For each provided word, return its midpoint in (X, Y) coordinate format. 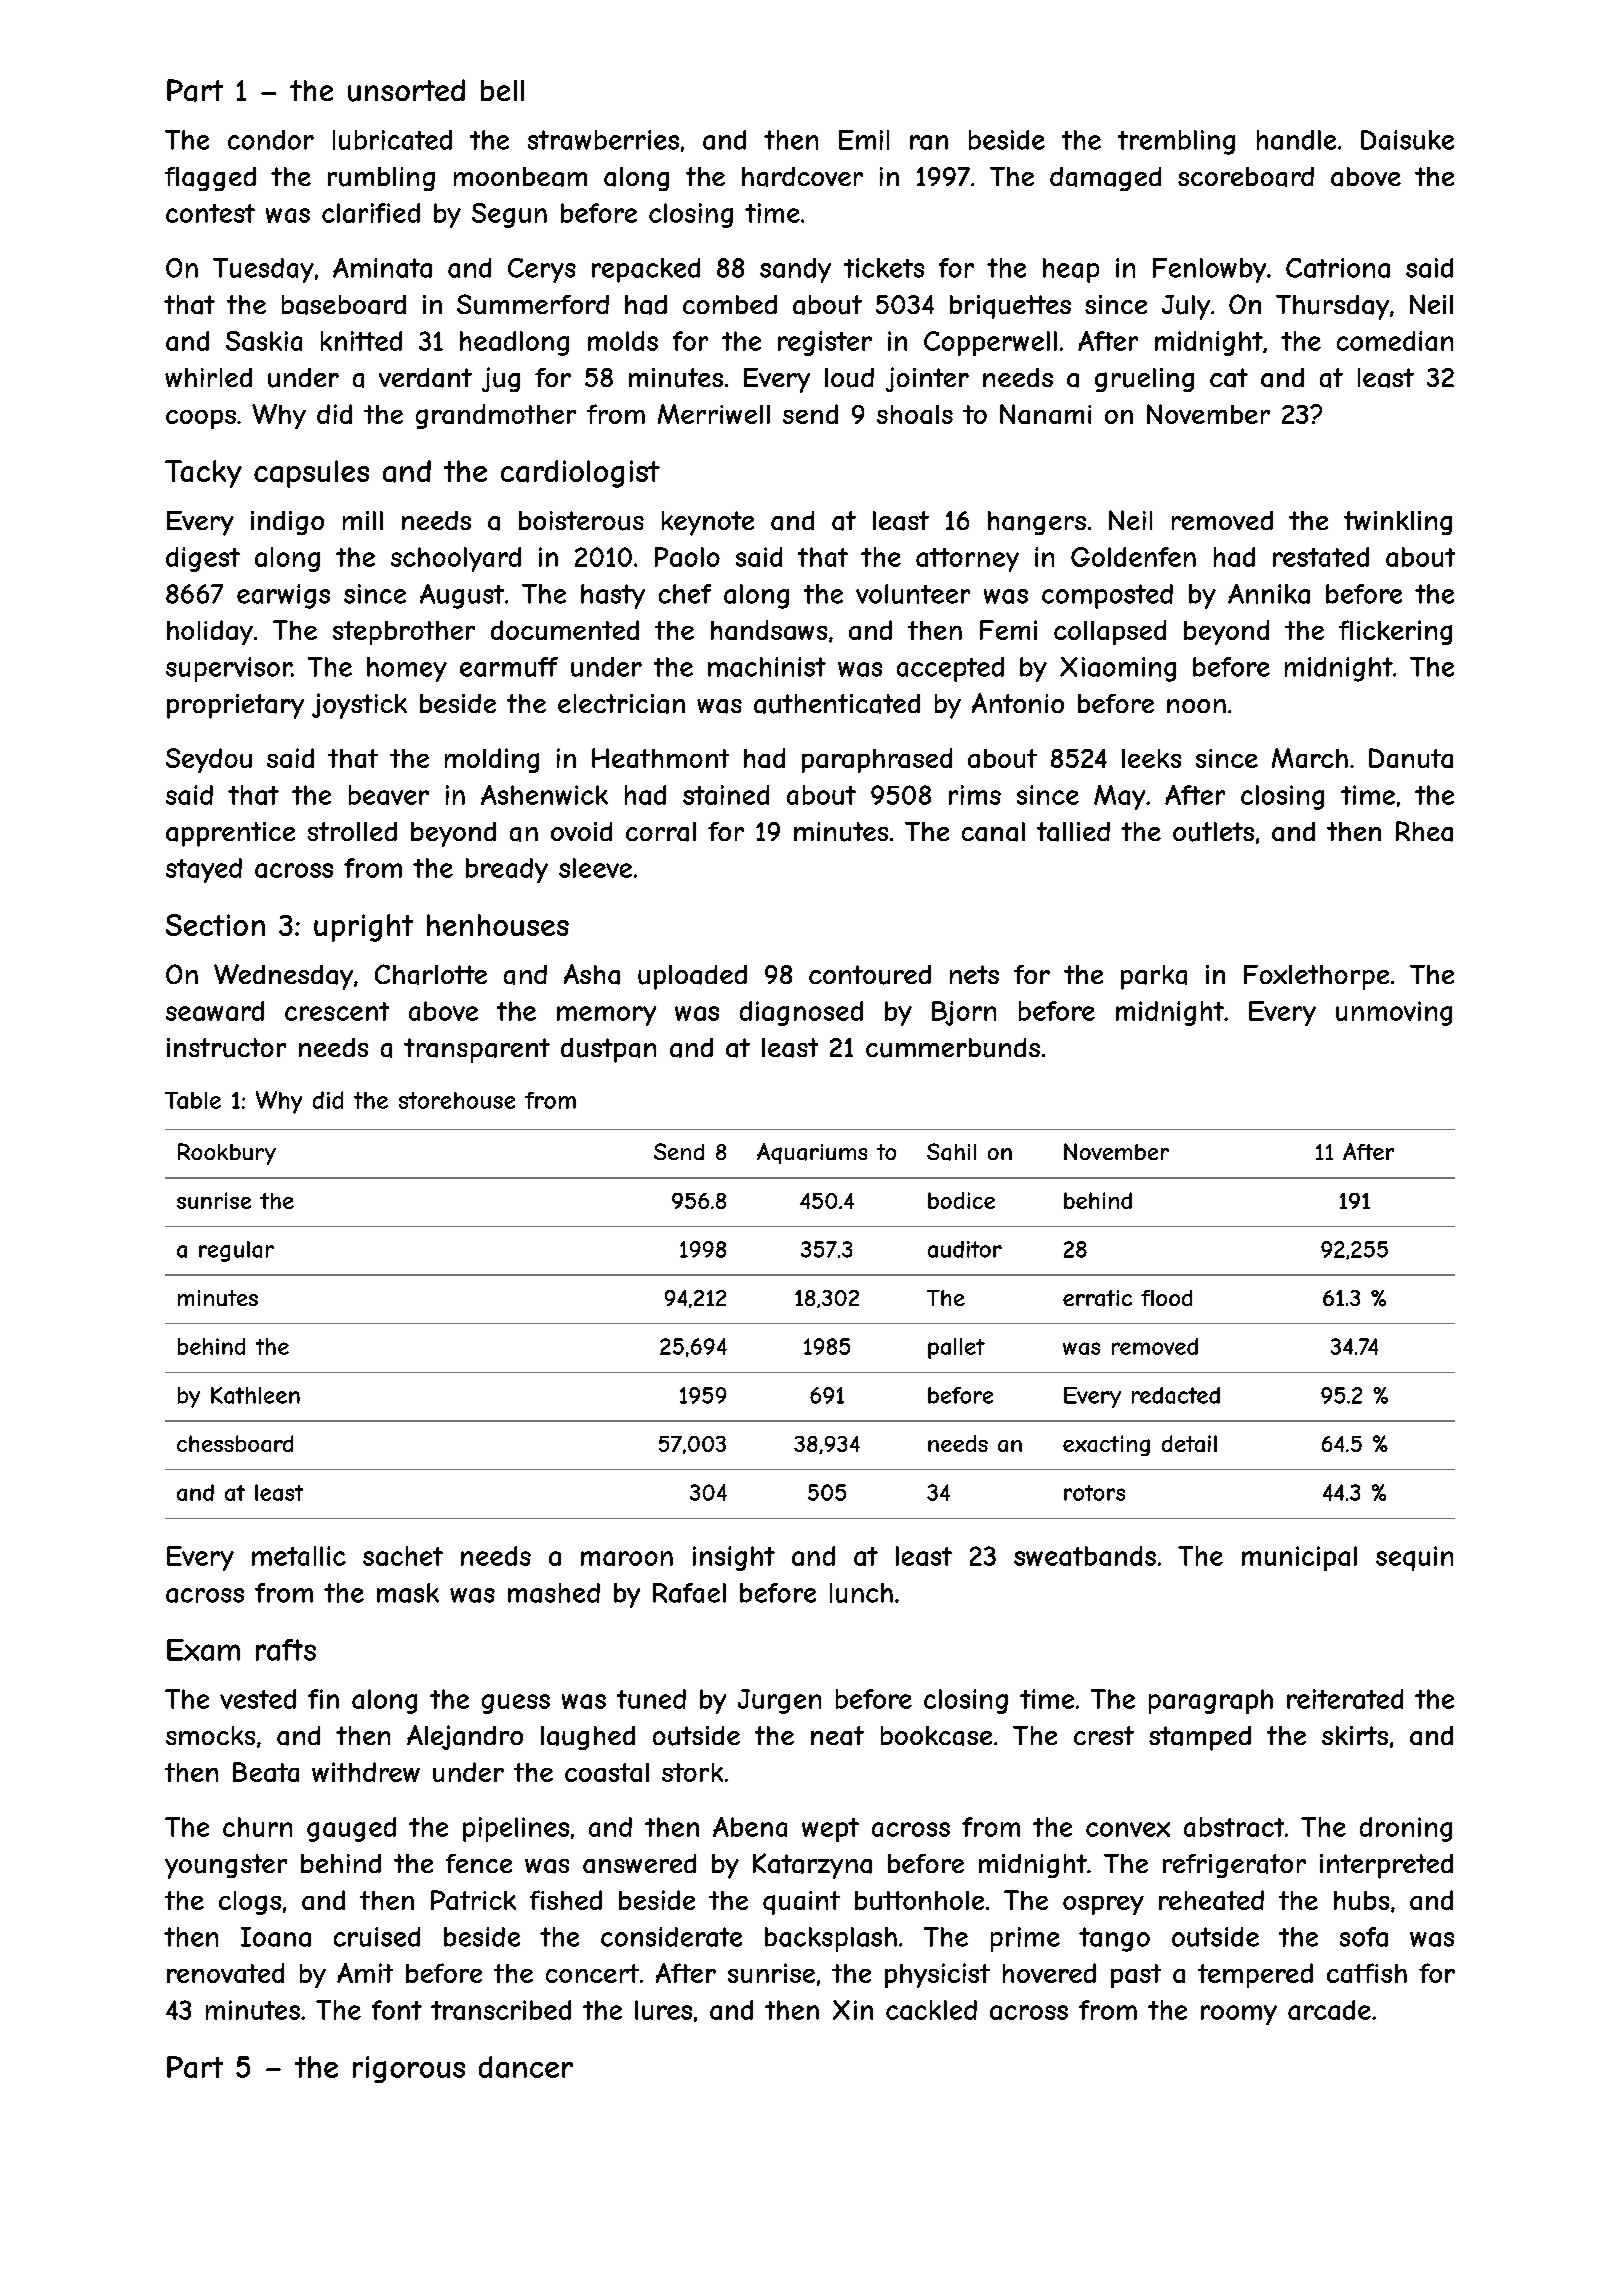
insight (734, 1558)
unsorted (406, 90)
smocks (210, 1735)
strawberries (603, 140)
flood (1166, 1298)
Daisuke (1407, 140)
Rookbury (227, 1154)
